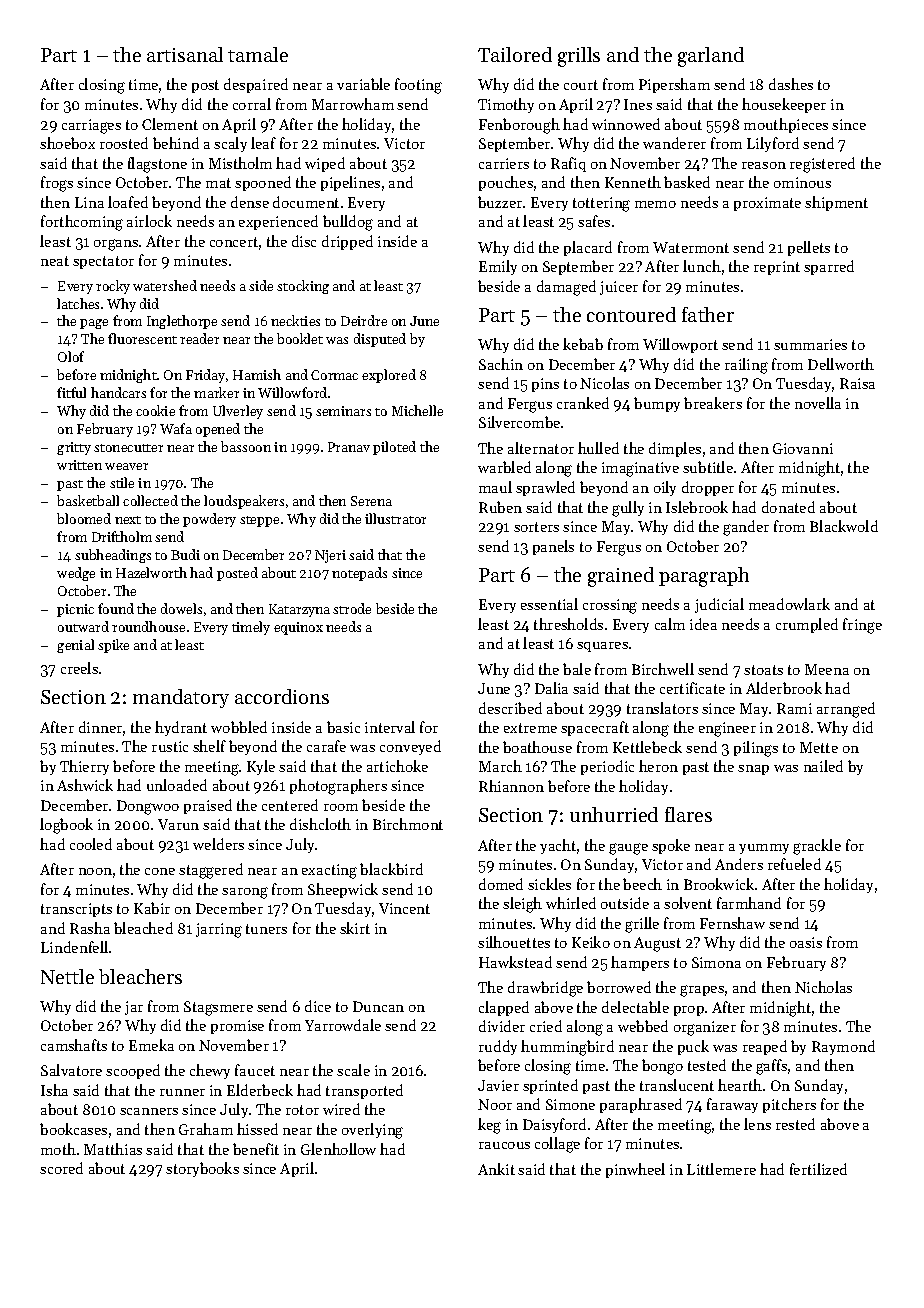 This screenshot has width=924, height=1308. Describe the element at coordinates (177, 785) in the screenshot. I see `unloaded` at that location.
